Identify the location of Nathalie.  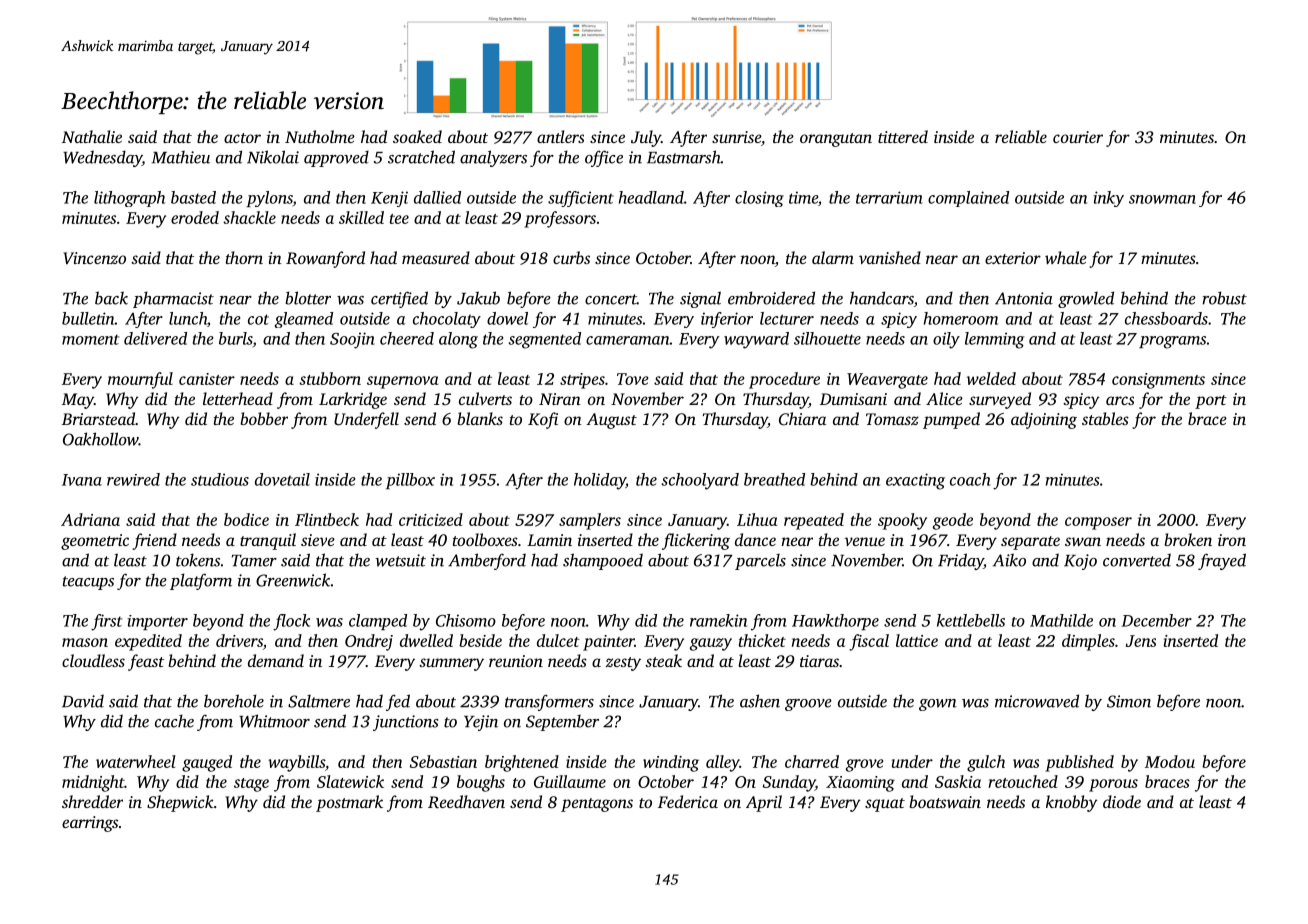
(92, 136).
